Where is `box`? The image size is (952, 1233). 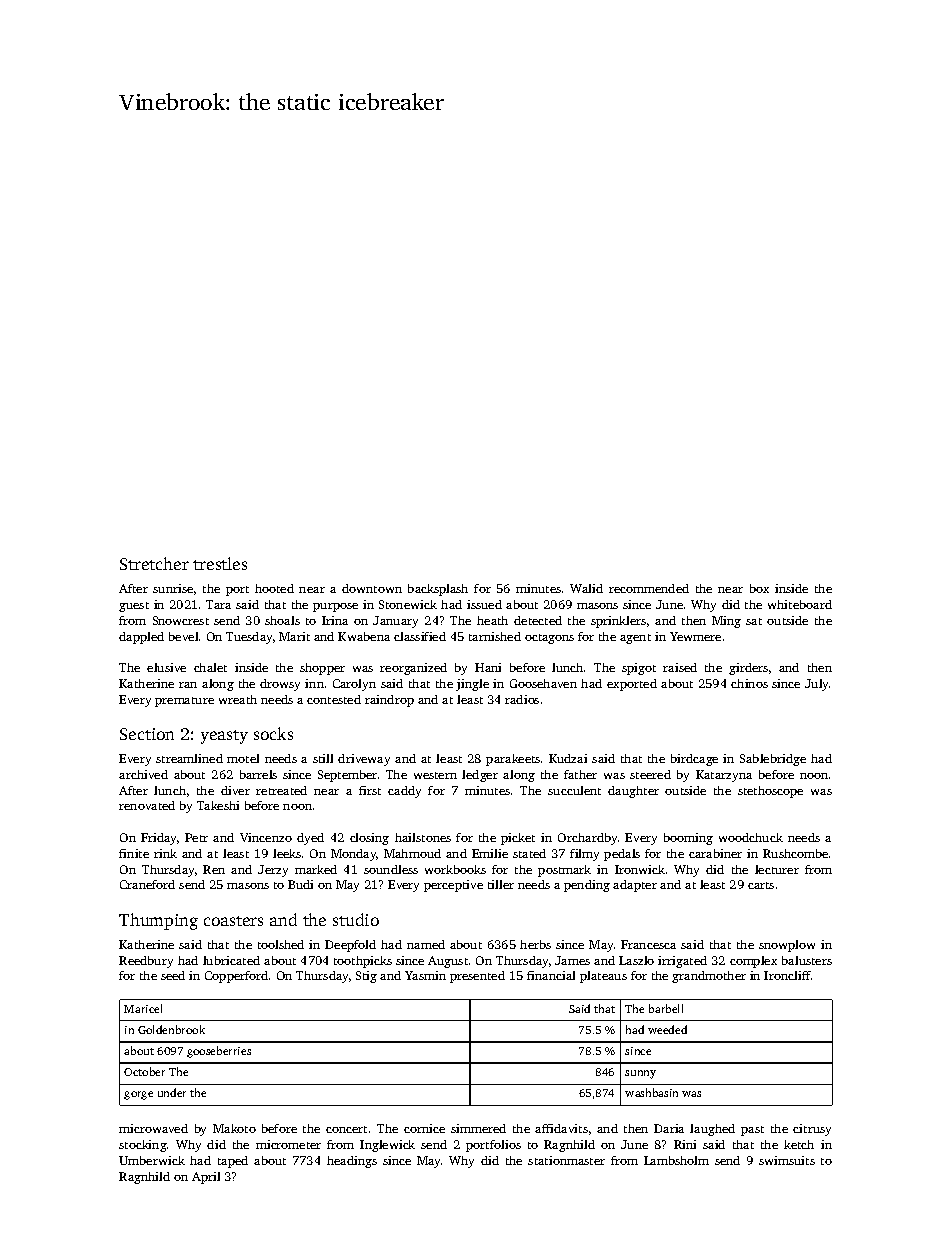
box is located at coordinates (759, 588).
